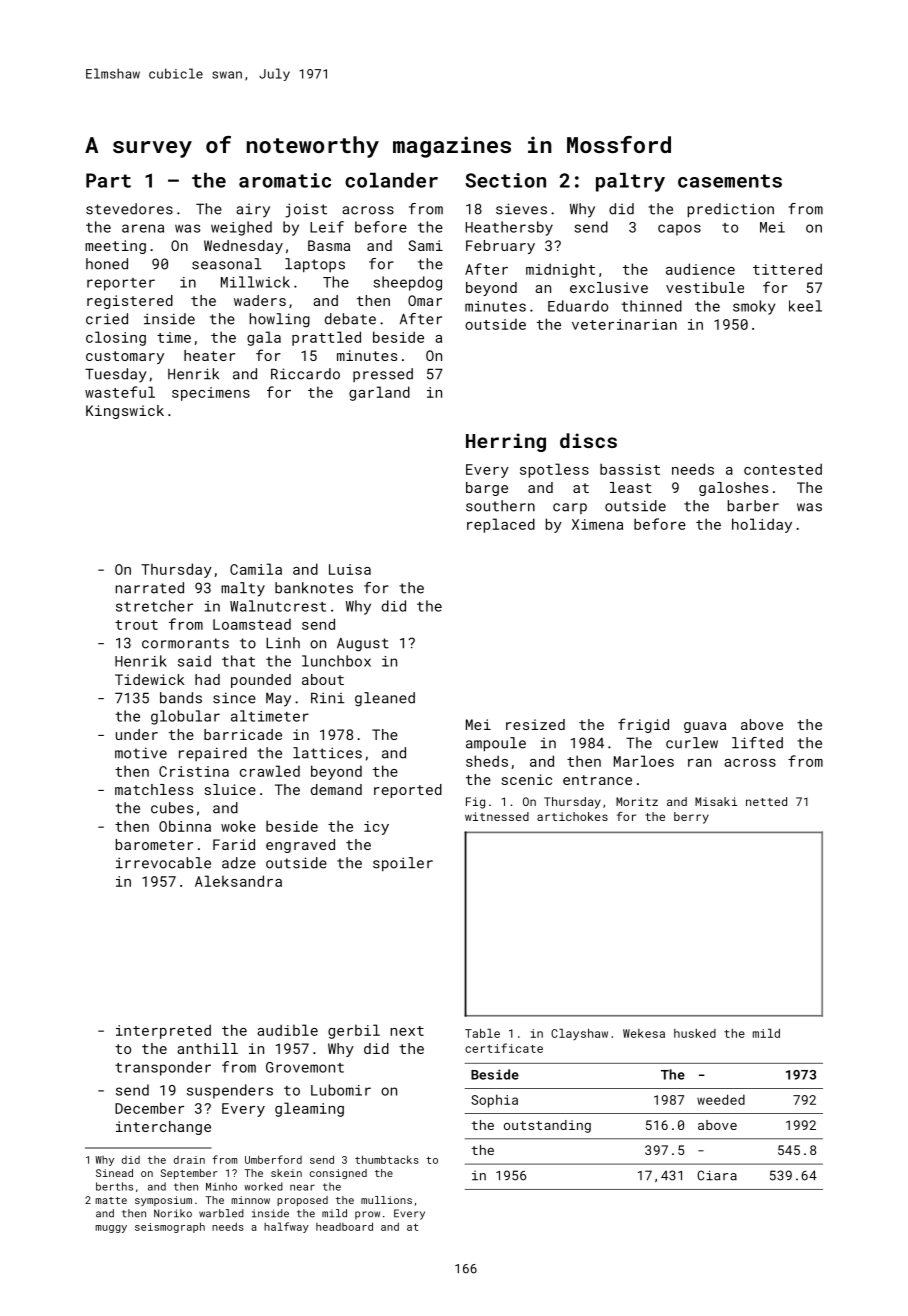  Describe the element at coordinates (695, 1033) in the document. I see `husked` at that location.
